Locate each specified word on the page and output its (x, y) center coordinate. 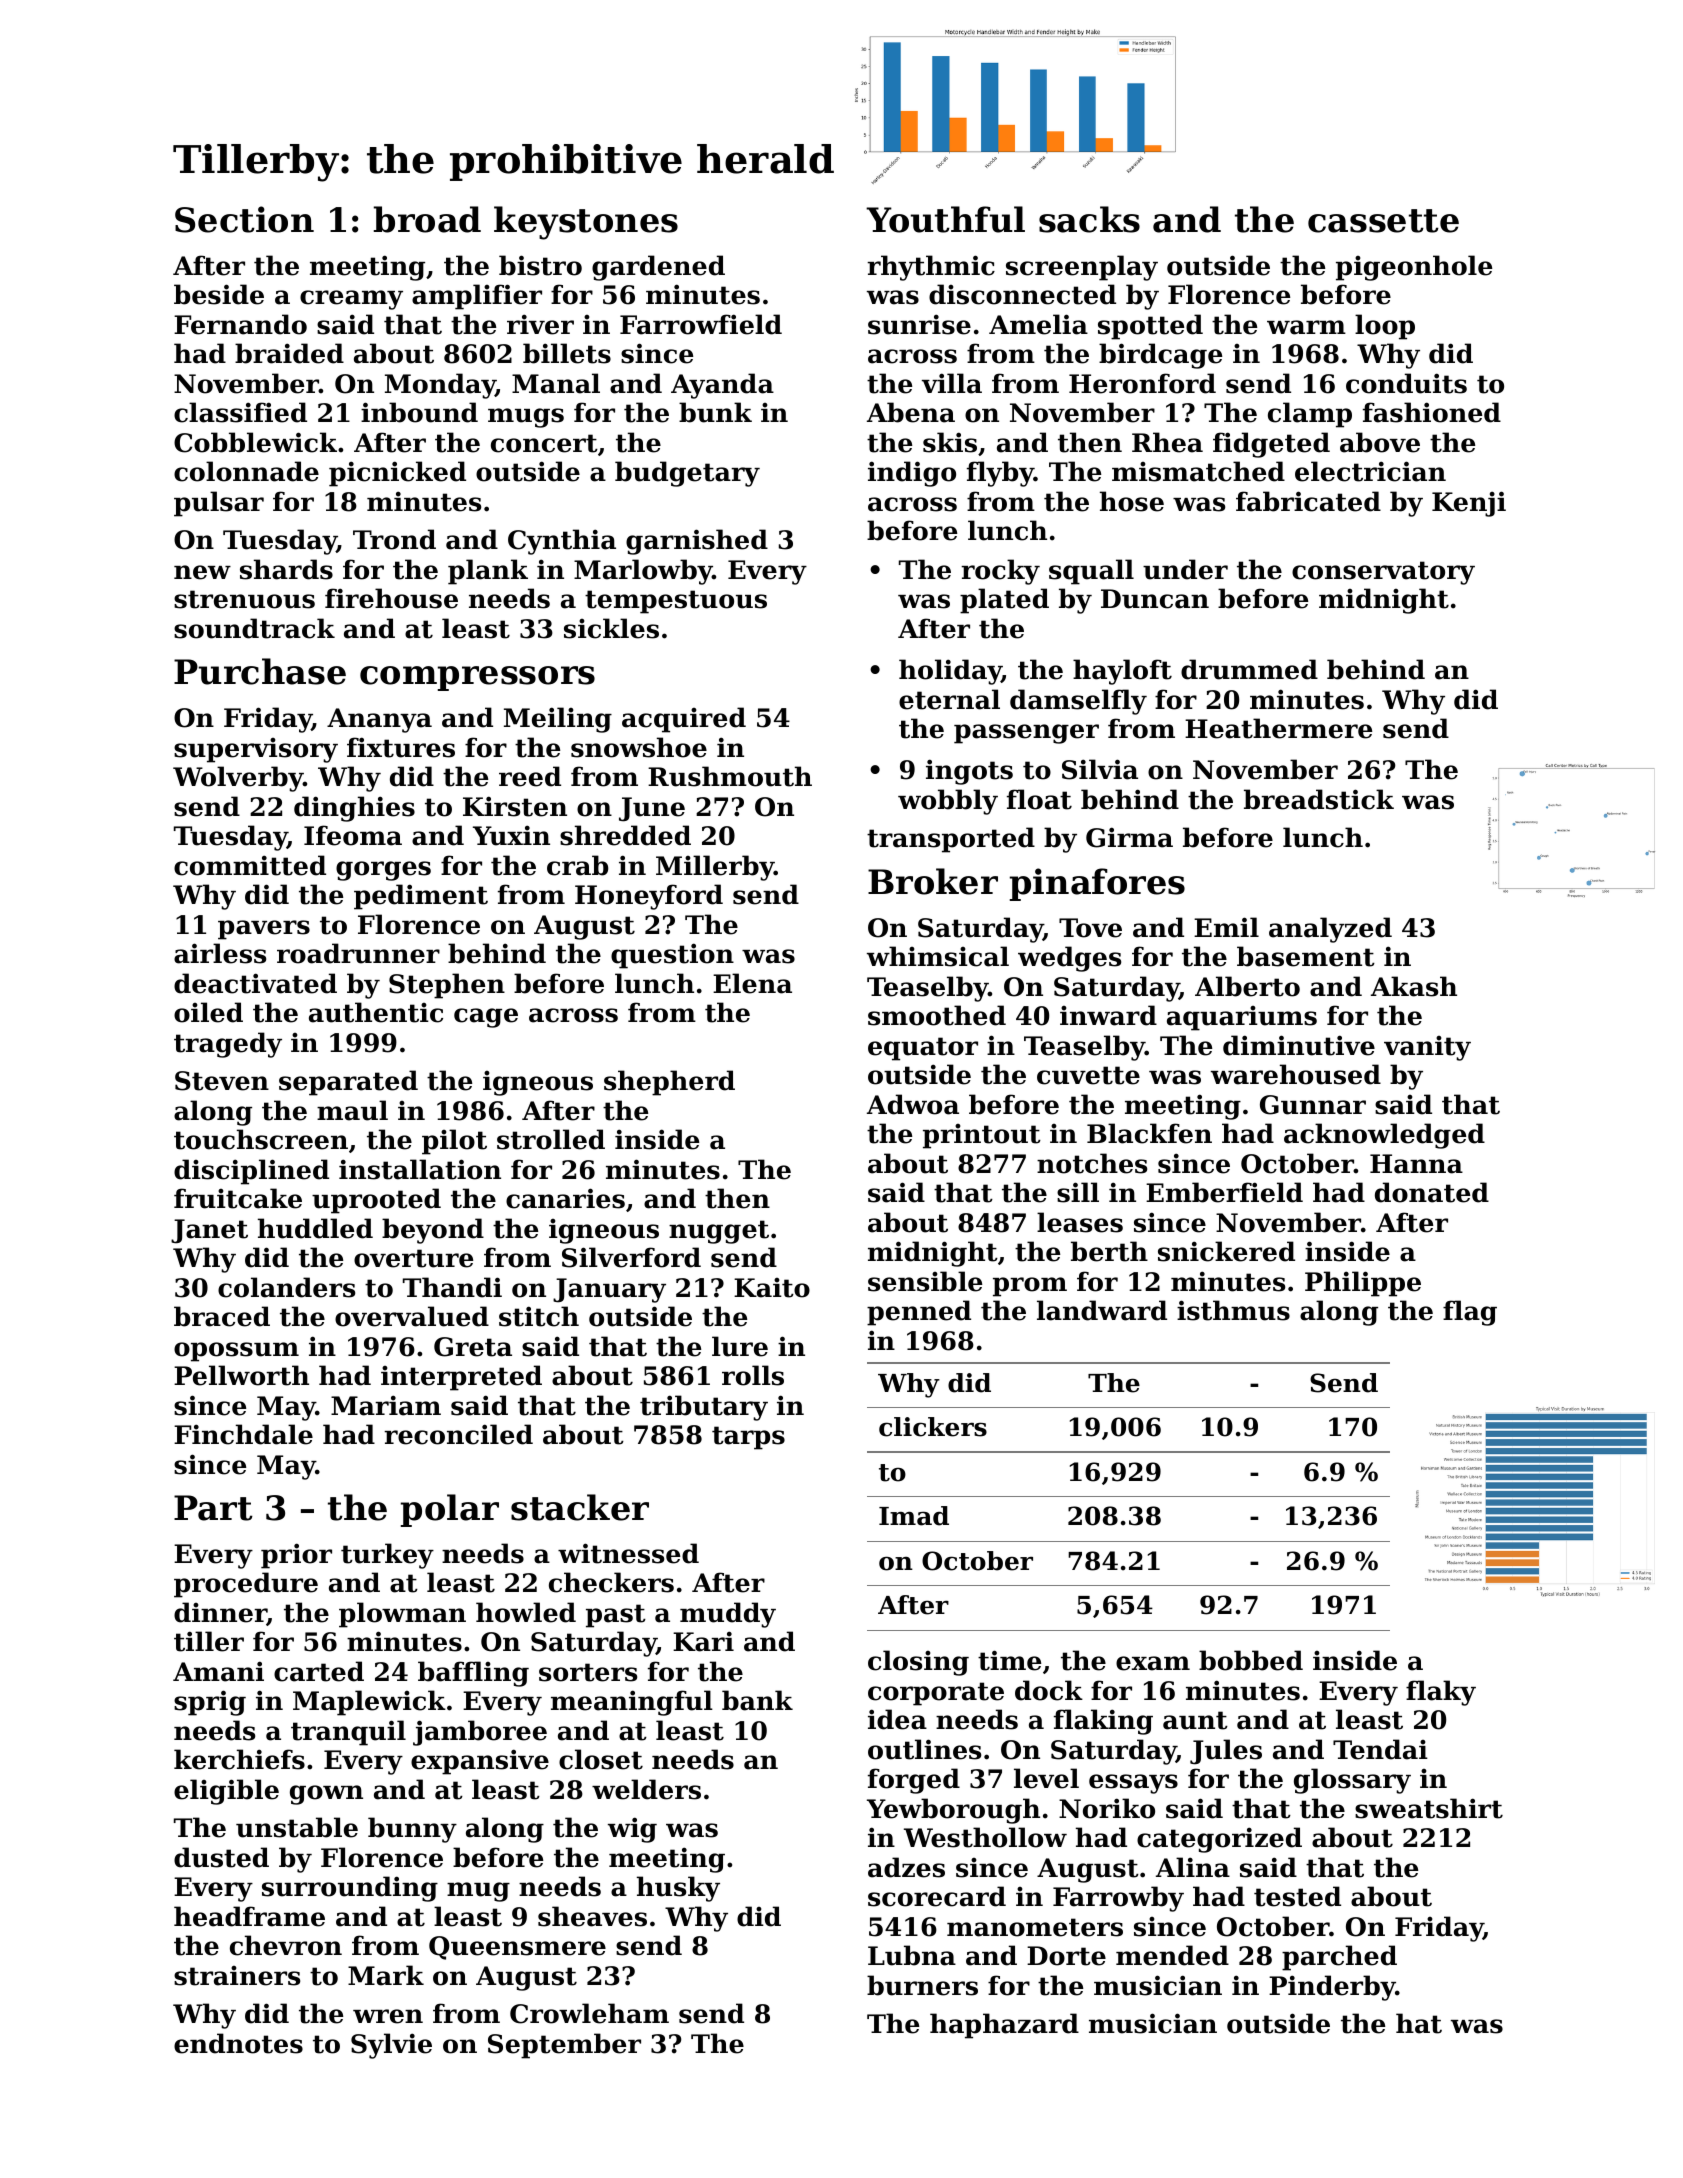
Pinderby (1332, 1988)
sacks (1089, 219)
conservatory (1383, 573)
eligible (226, 1792)
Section (244, 219)
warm (1306, 327)
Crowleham (589, 2013)
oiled (208, 1012)
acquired (684, 720)
